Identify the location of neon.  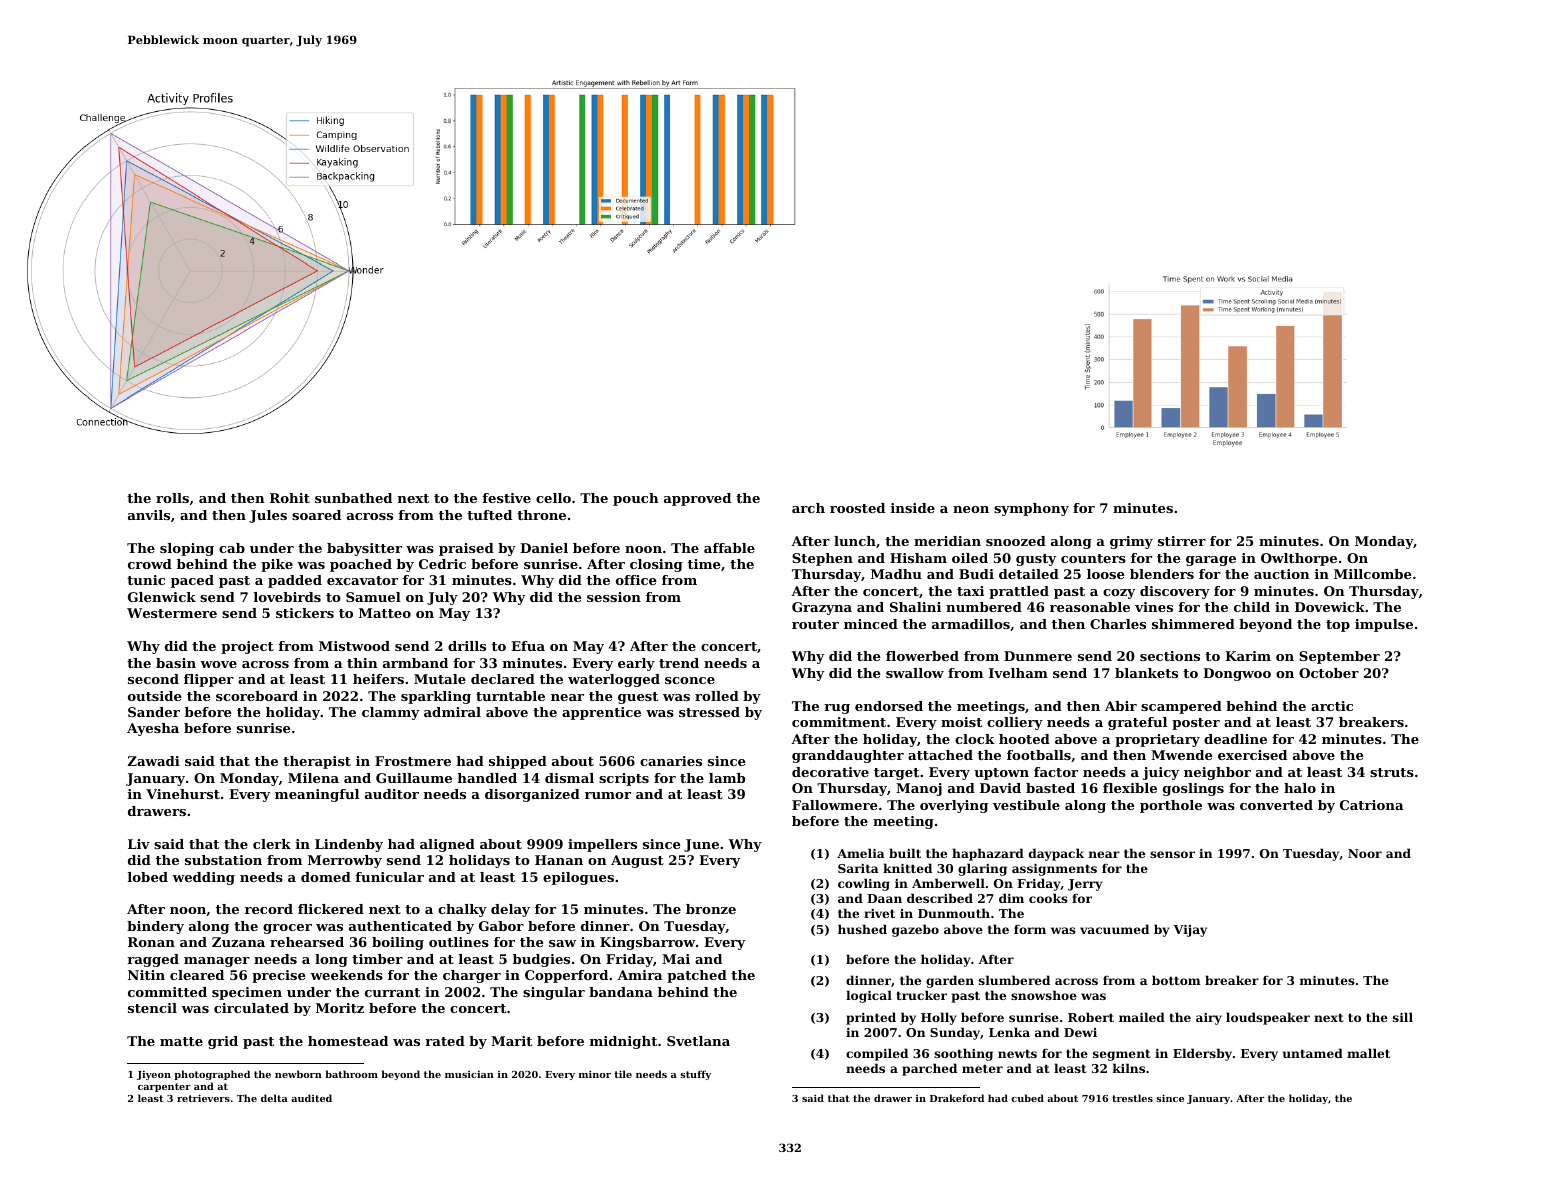
(971, 509).
